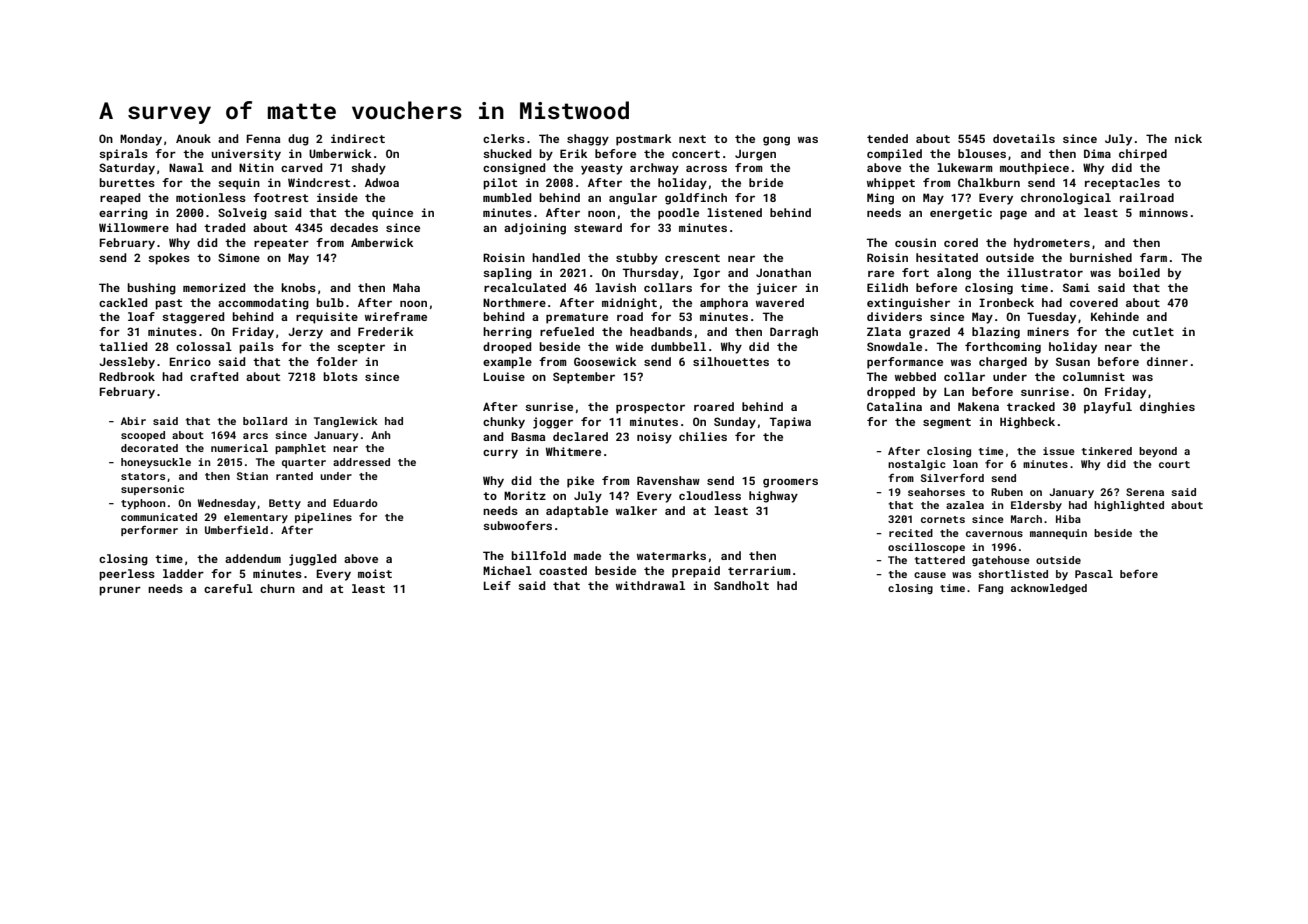 Image resolution: width=1308 pixels, height=924 pixels. Describe the element at coordinates (1108, 408) in the image. I see `playful` at that location.
